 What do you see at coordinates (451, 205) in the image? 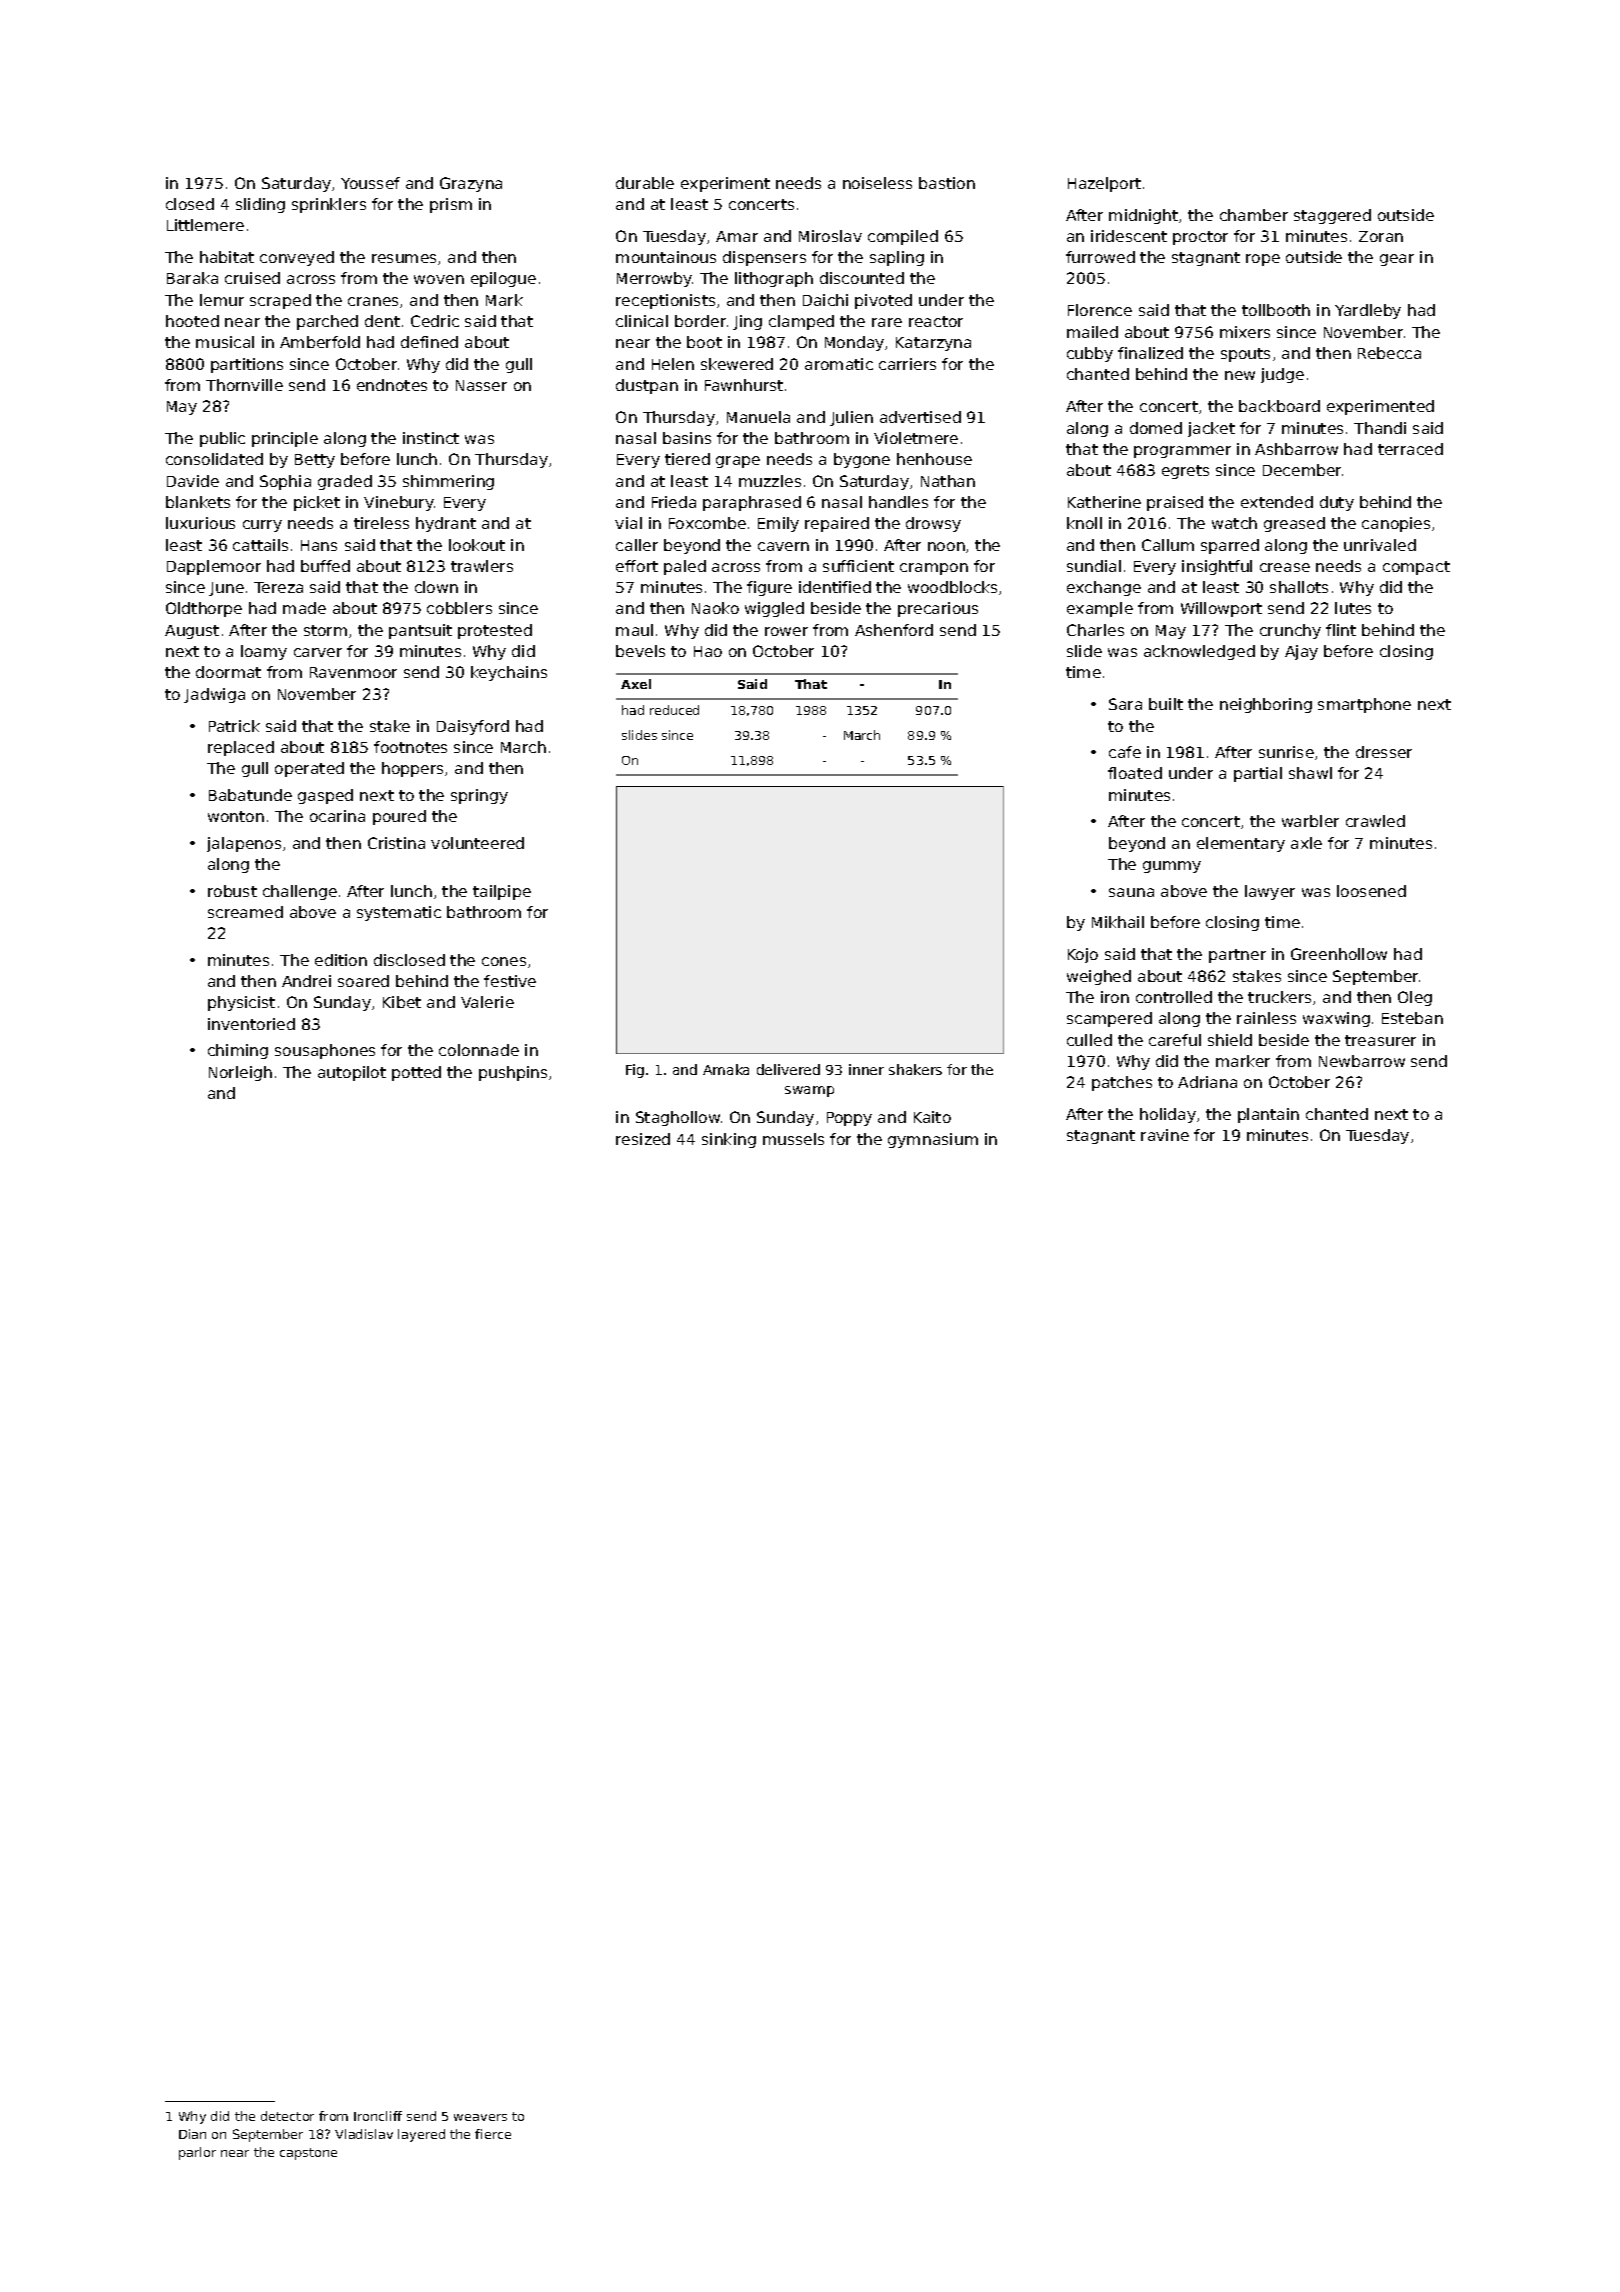
I see `prism` at bounding box center [451, 205].
